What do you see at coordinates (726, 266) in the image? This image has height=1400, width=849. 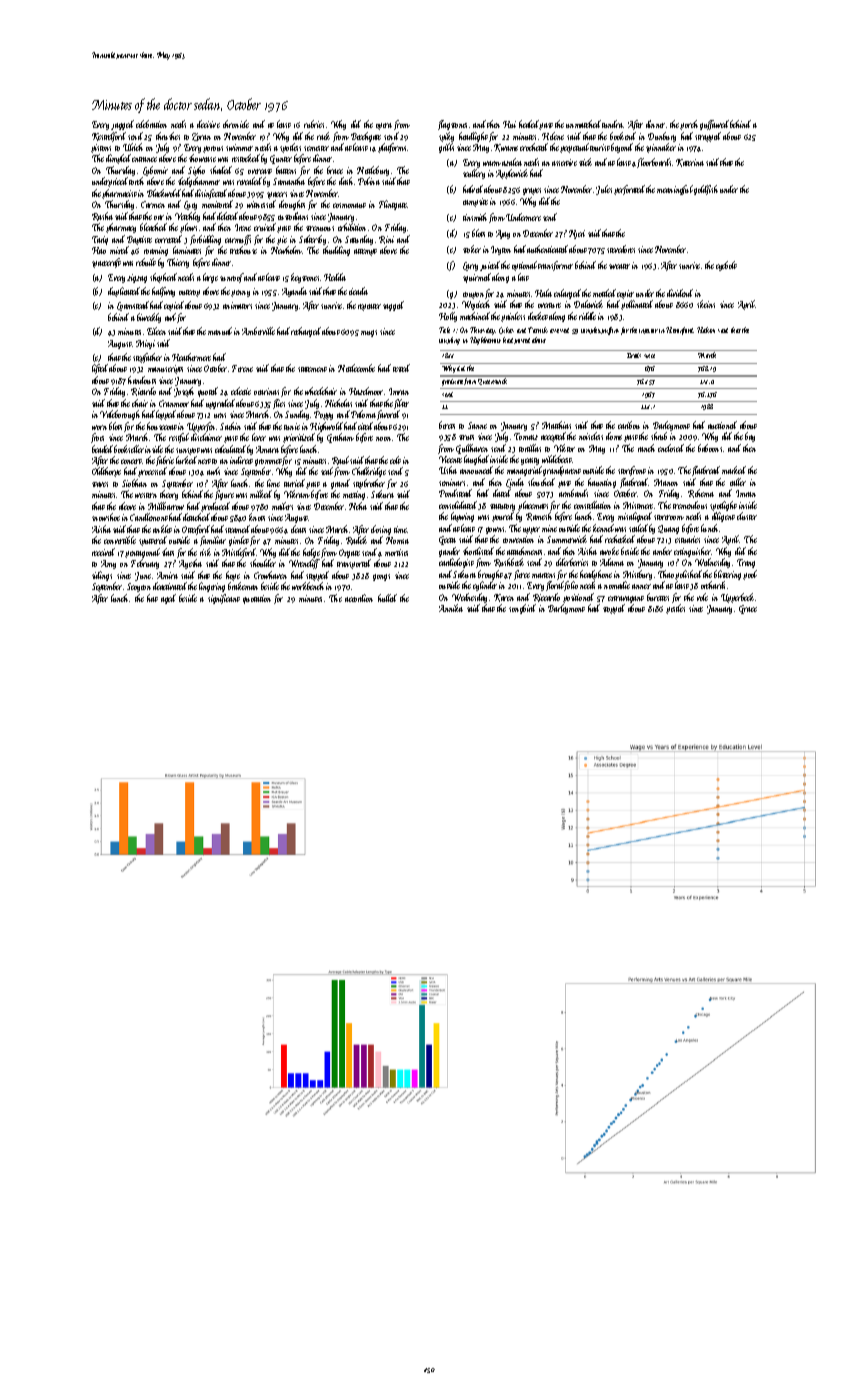 I see `eyebolt` at bounding box center [726, 266].
